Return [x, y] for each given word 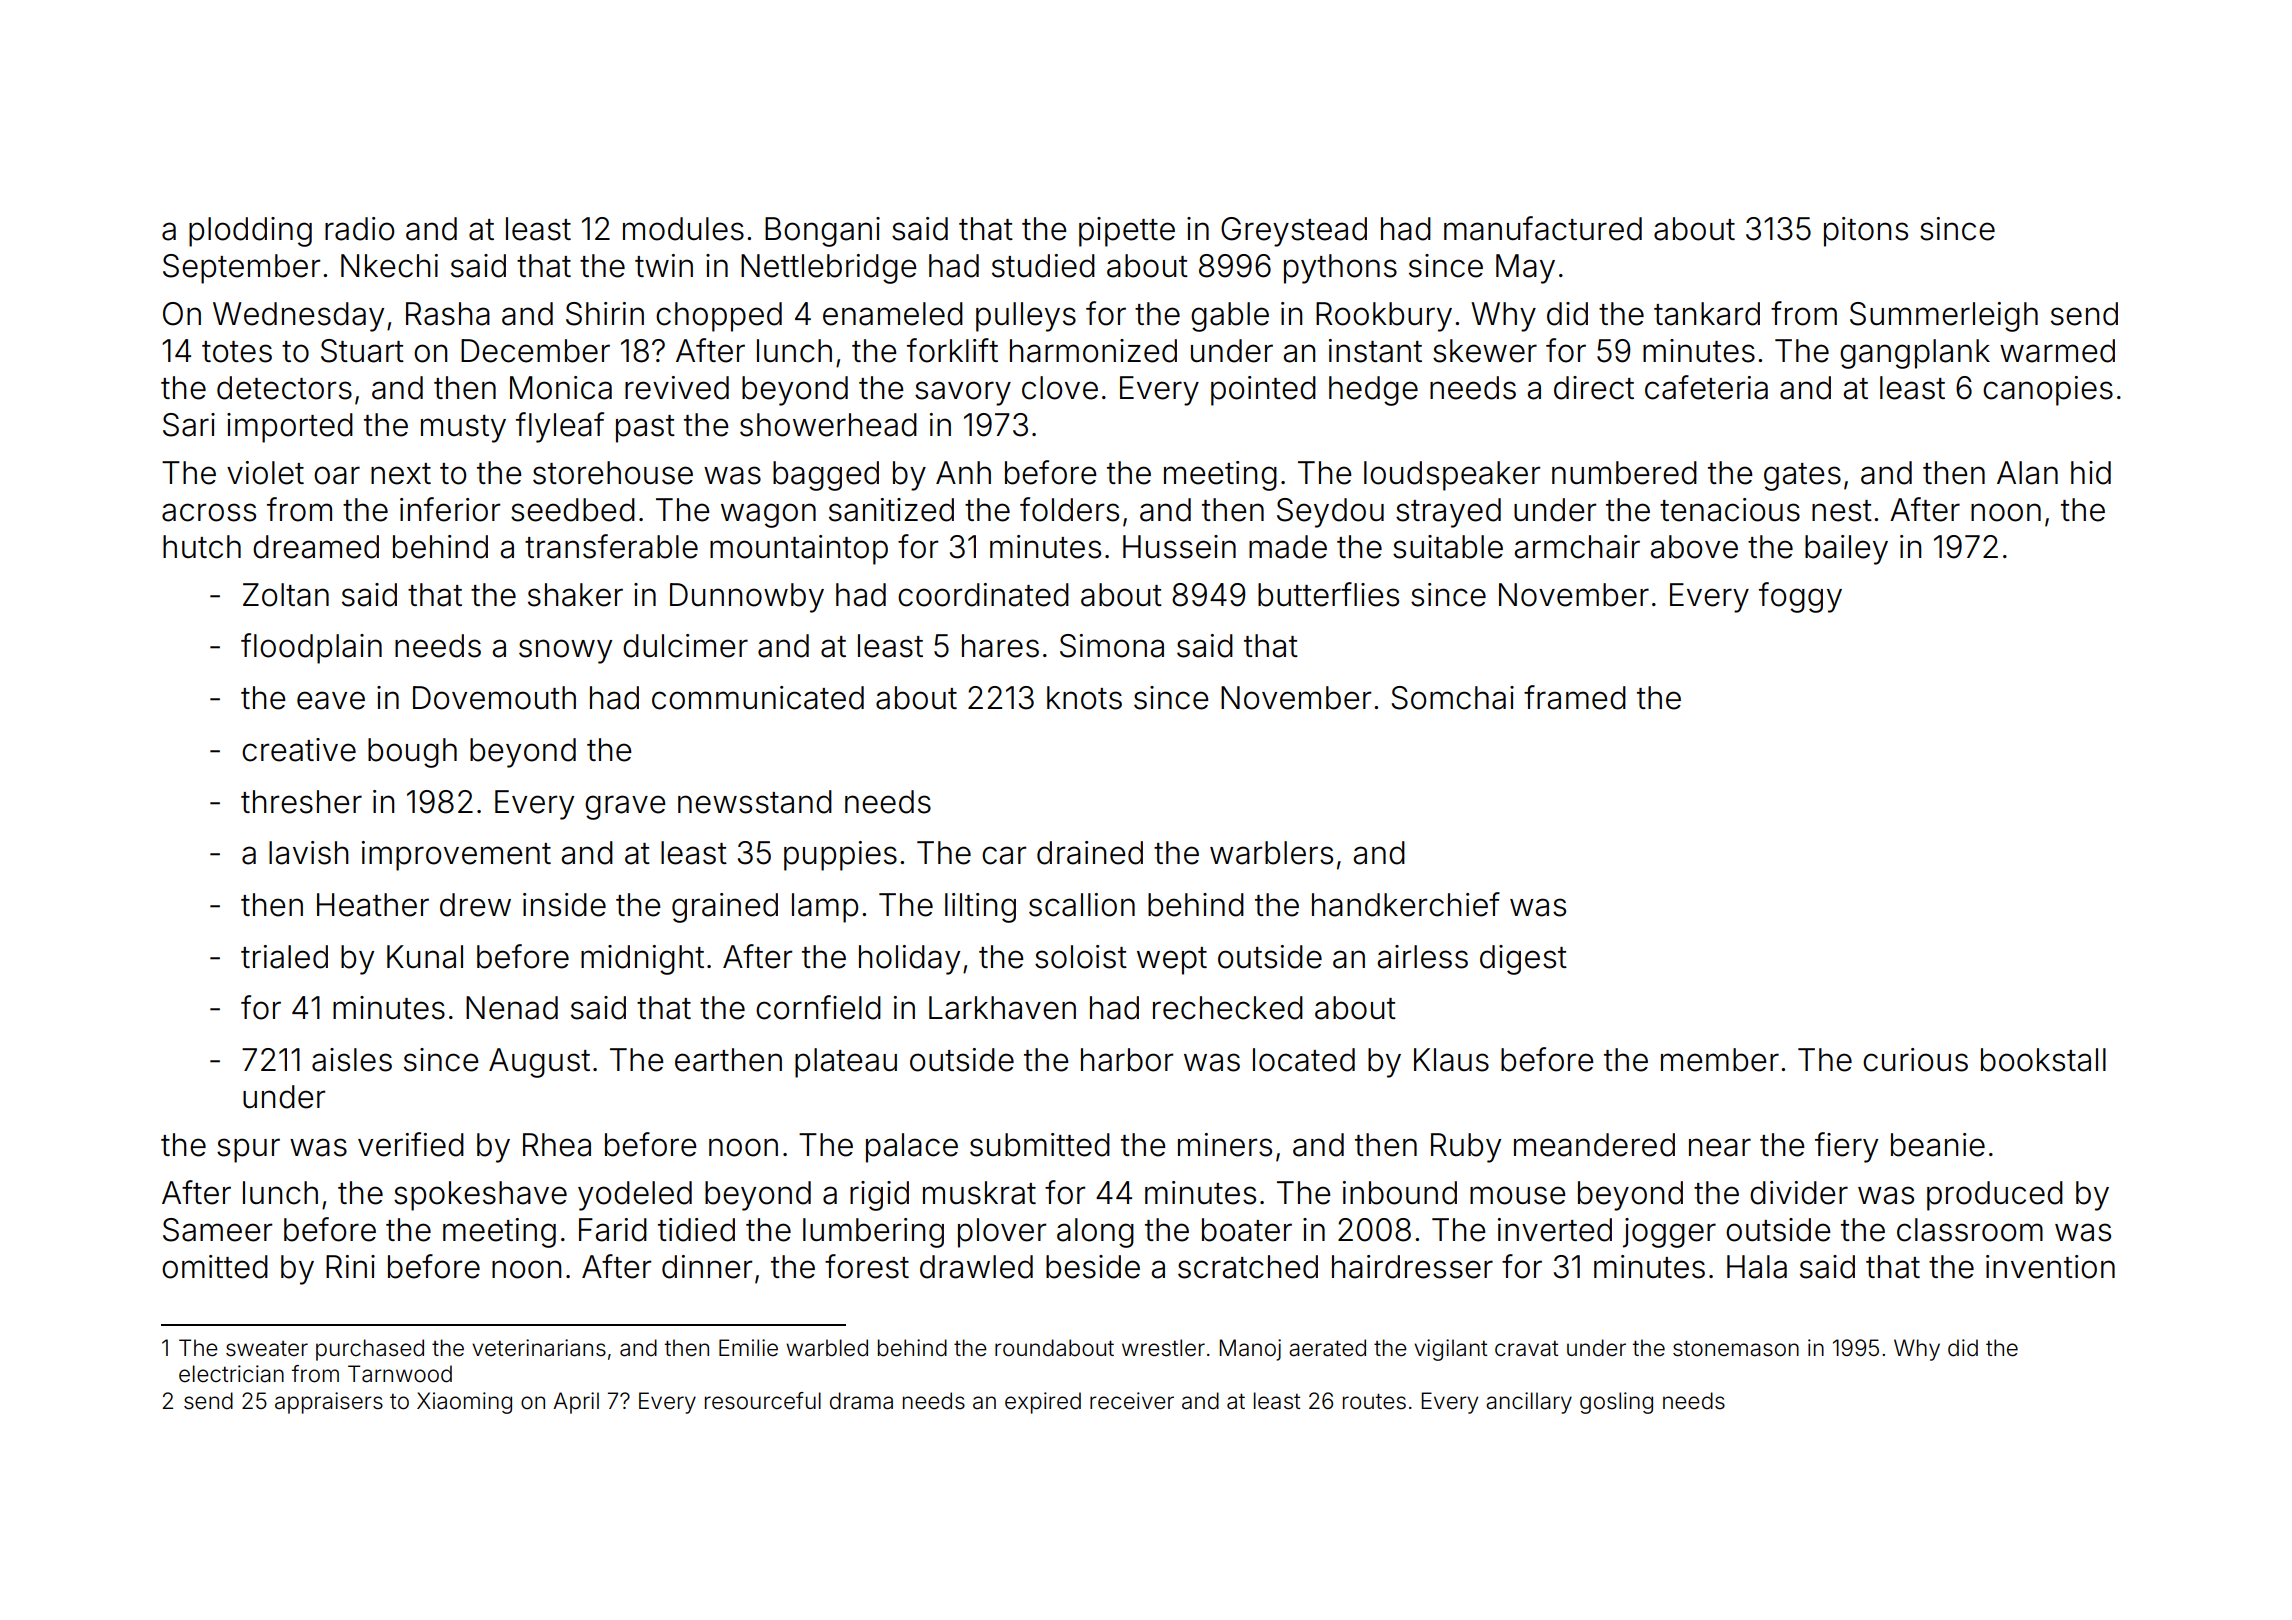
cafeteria [1706, 387]
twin [664, 265]
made [1288, 547]
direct [1594, 388]
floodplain [311, 648]
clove [1060, 388]
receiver [1132, 1401]
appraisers [329, 1403]
